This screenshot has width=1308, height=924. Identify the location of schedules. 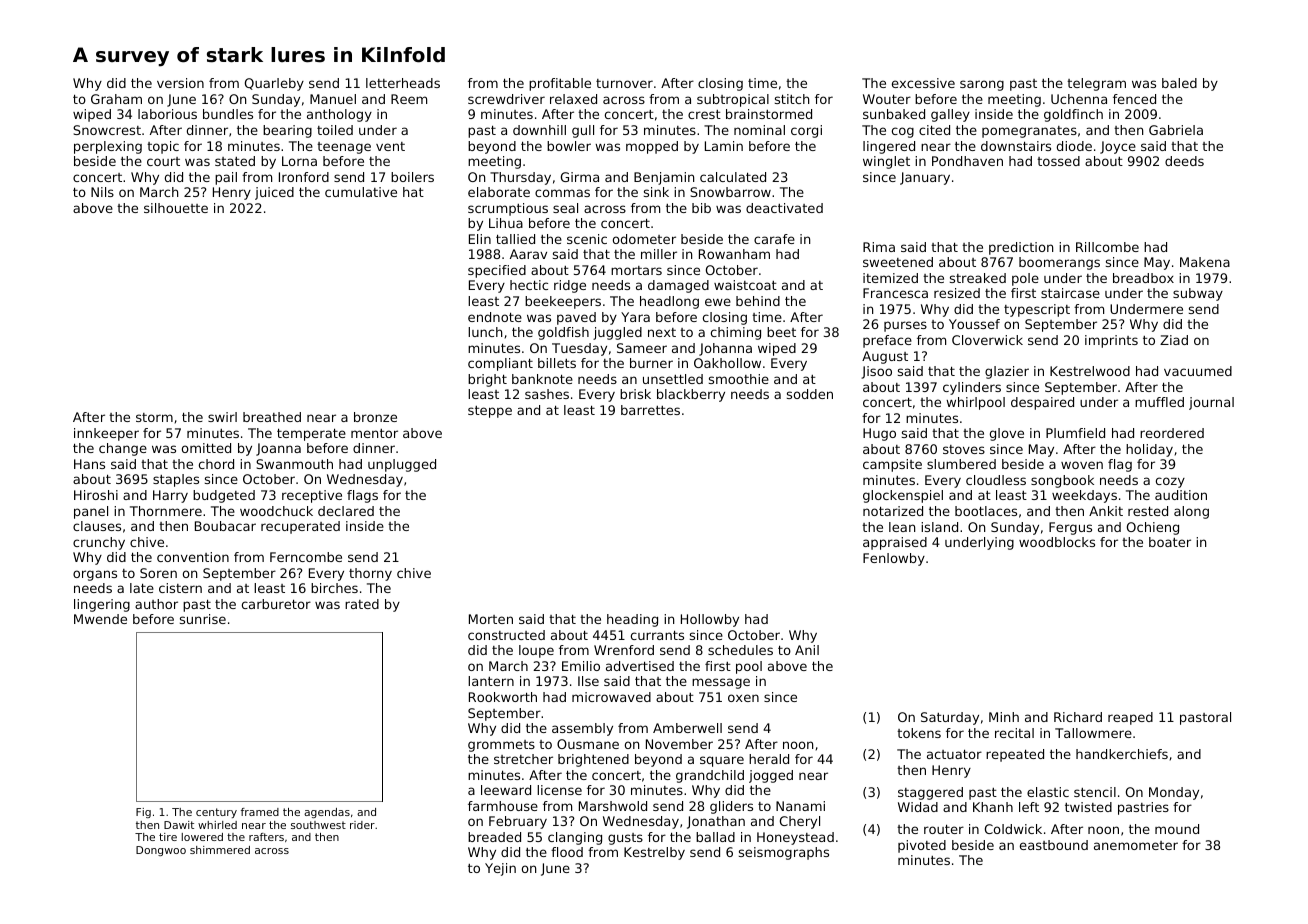
(740, 650).
